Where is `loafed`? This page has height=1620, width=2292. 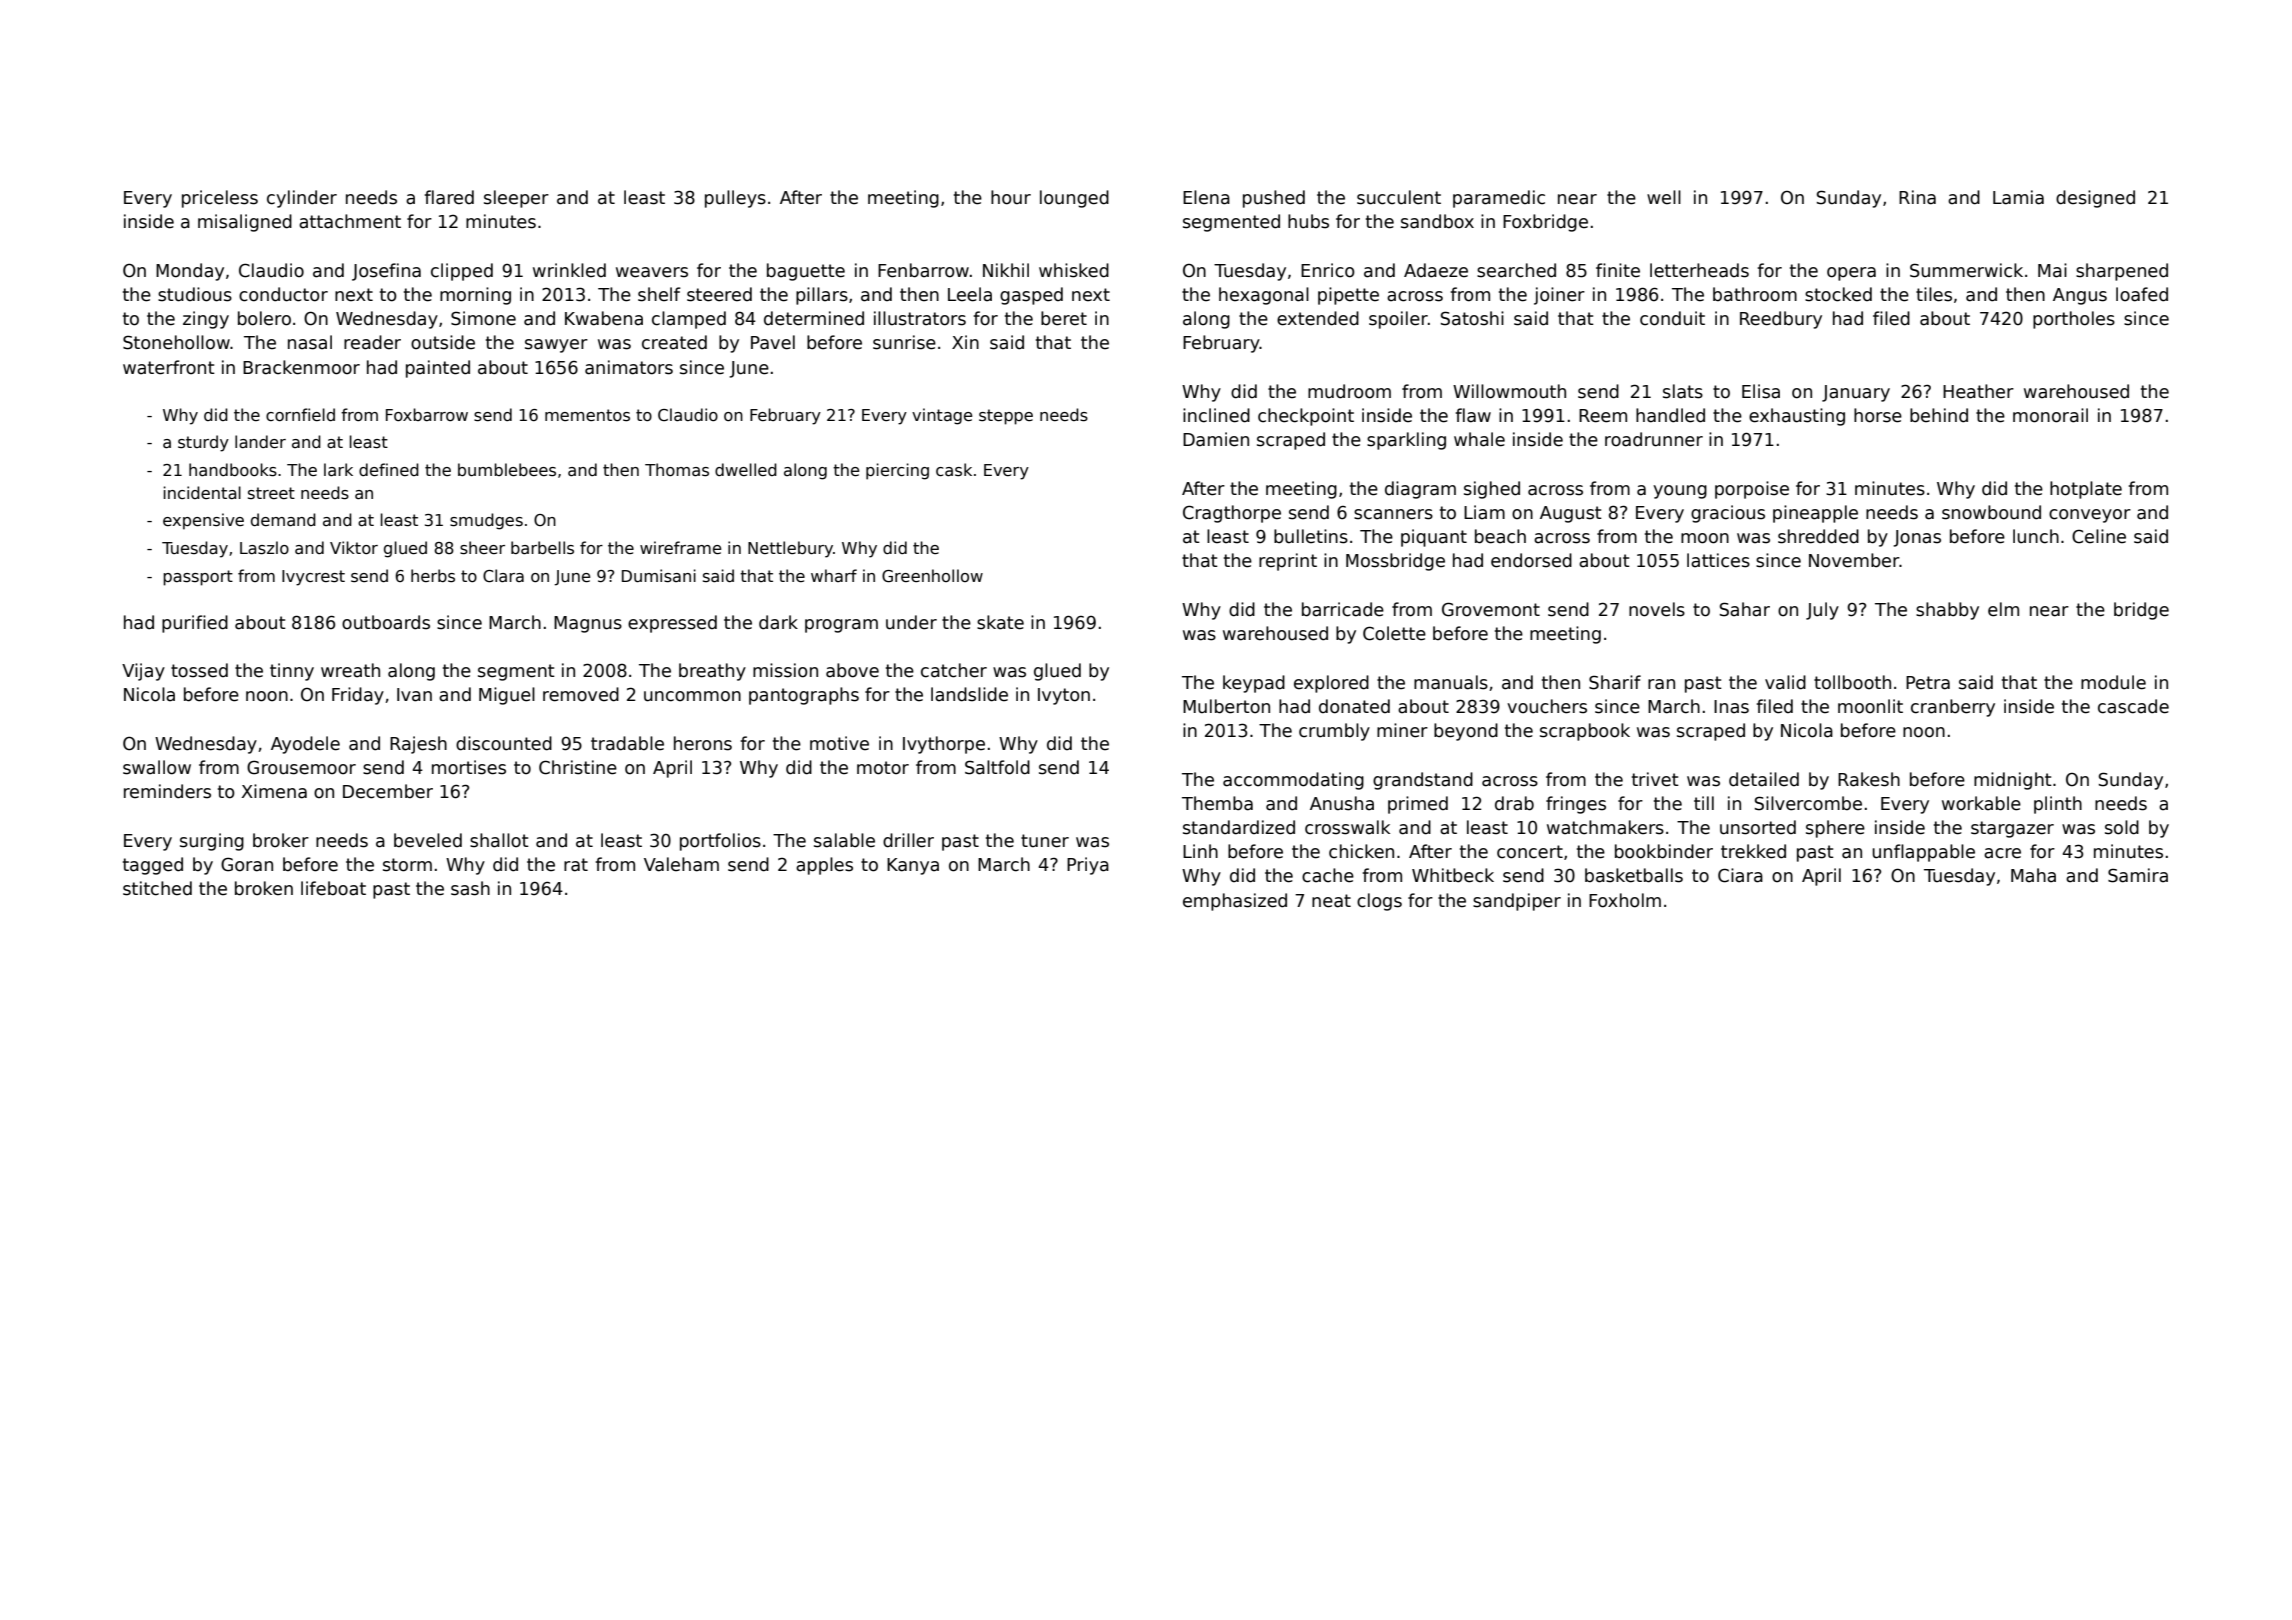
loafed is located at coordinates (2142, 294).
